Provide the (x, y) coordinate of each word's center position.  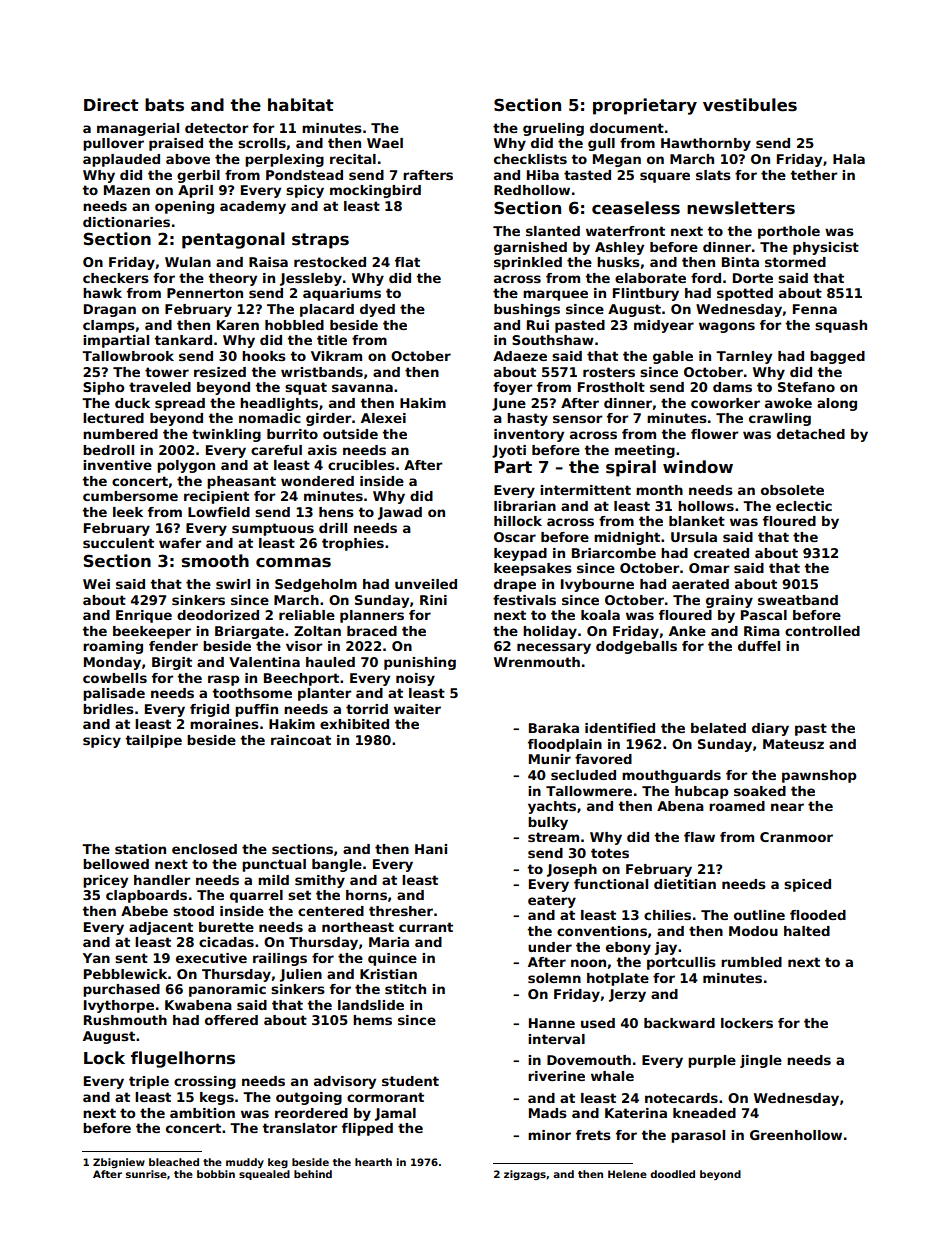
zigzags (525, 1175)
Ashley (619, 248)
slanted (553, 231)
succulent (118, 543)
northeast (358, 927)
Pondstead (304, 175)
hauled (330, 662)
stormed (795, 262)
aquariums (342, 294)
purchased (121, 990)
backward (679, 1023)
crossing (205, 1082)
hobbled (294, 325)
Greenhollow (796, 1135)
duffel (759, 646)
